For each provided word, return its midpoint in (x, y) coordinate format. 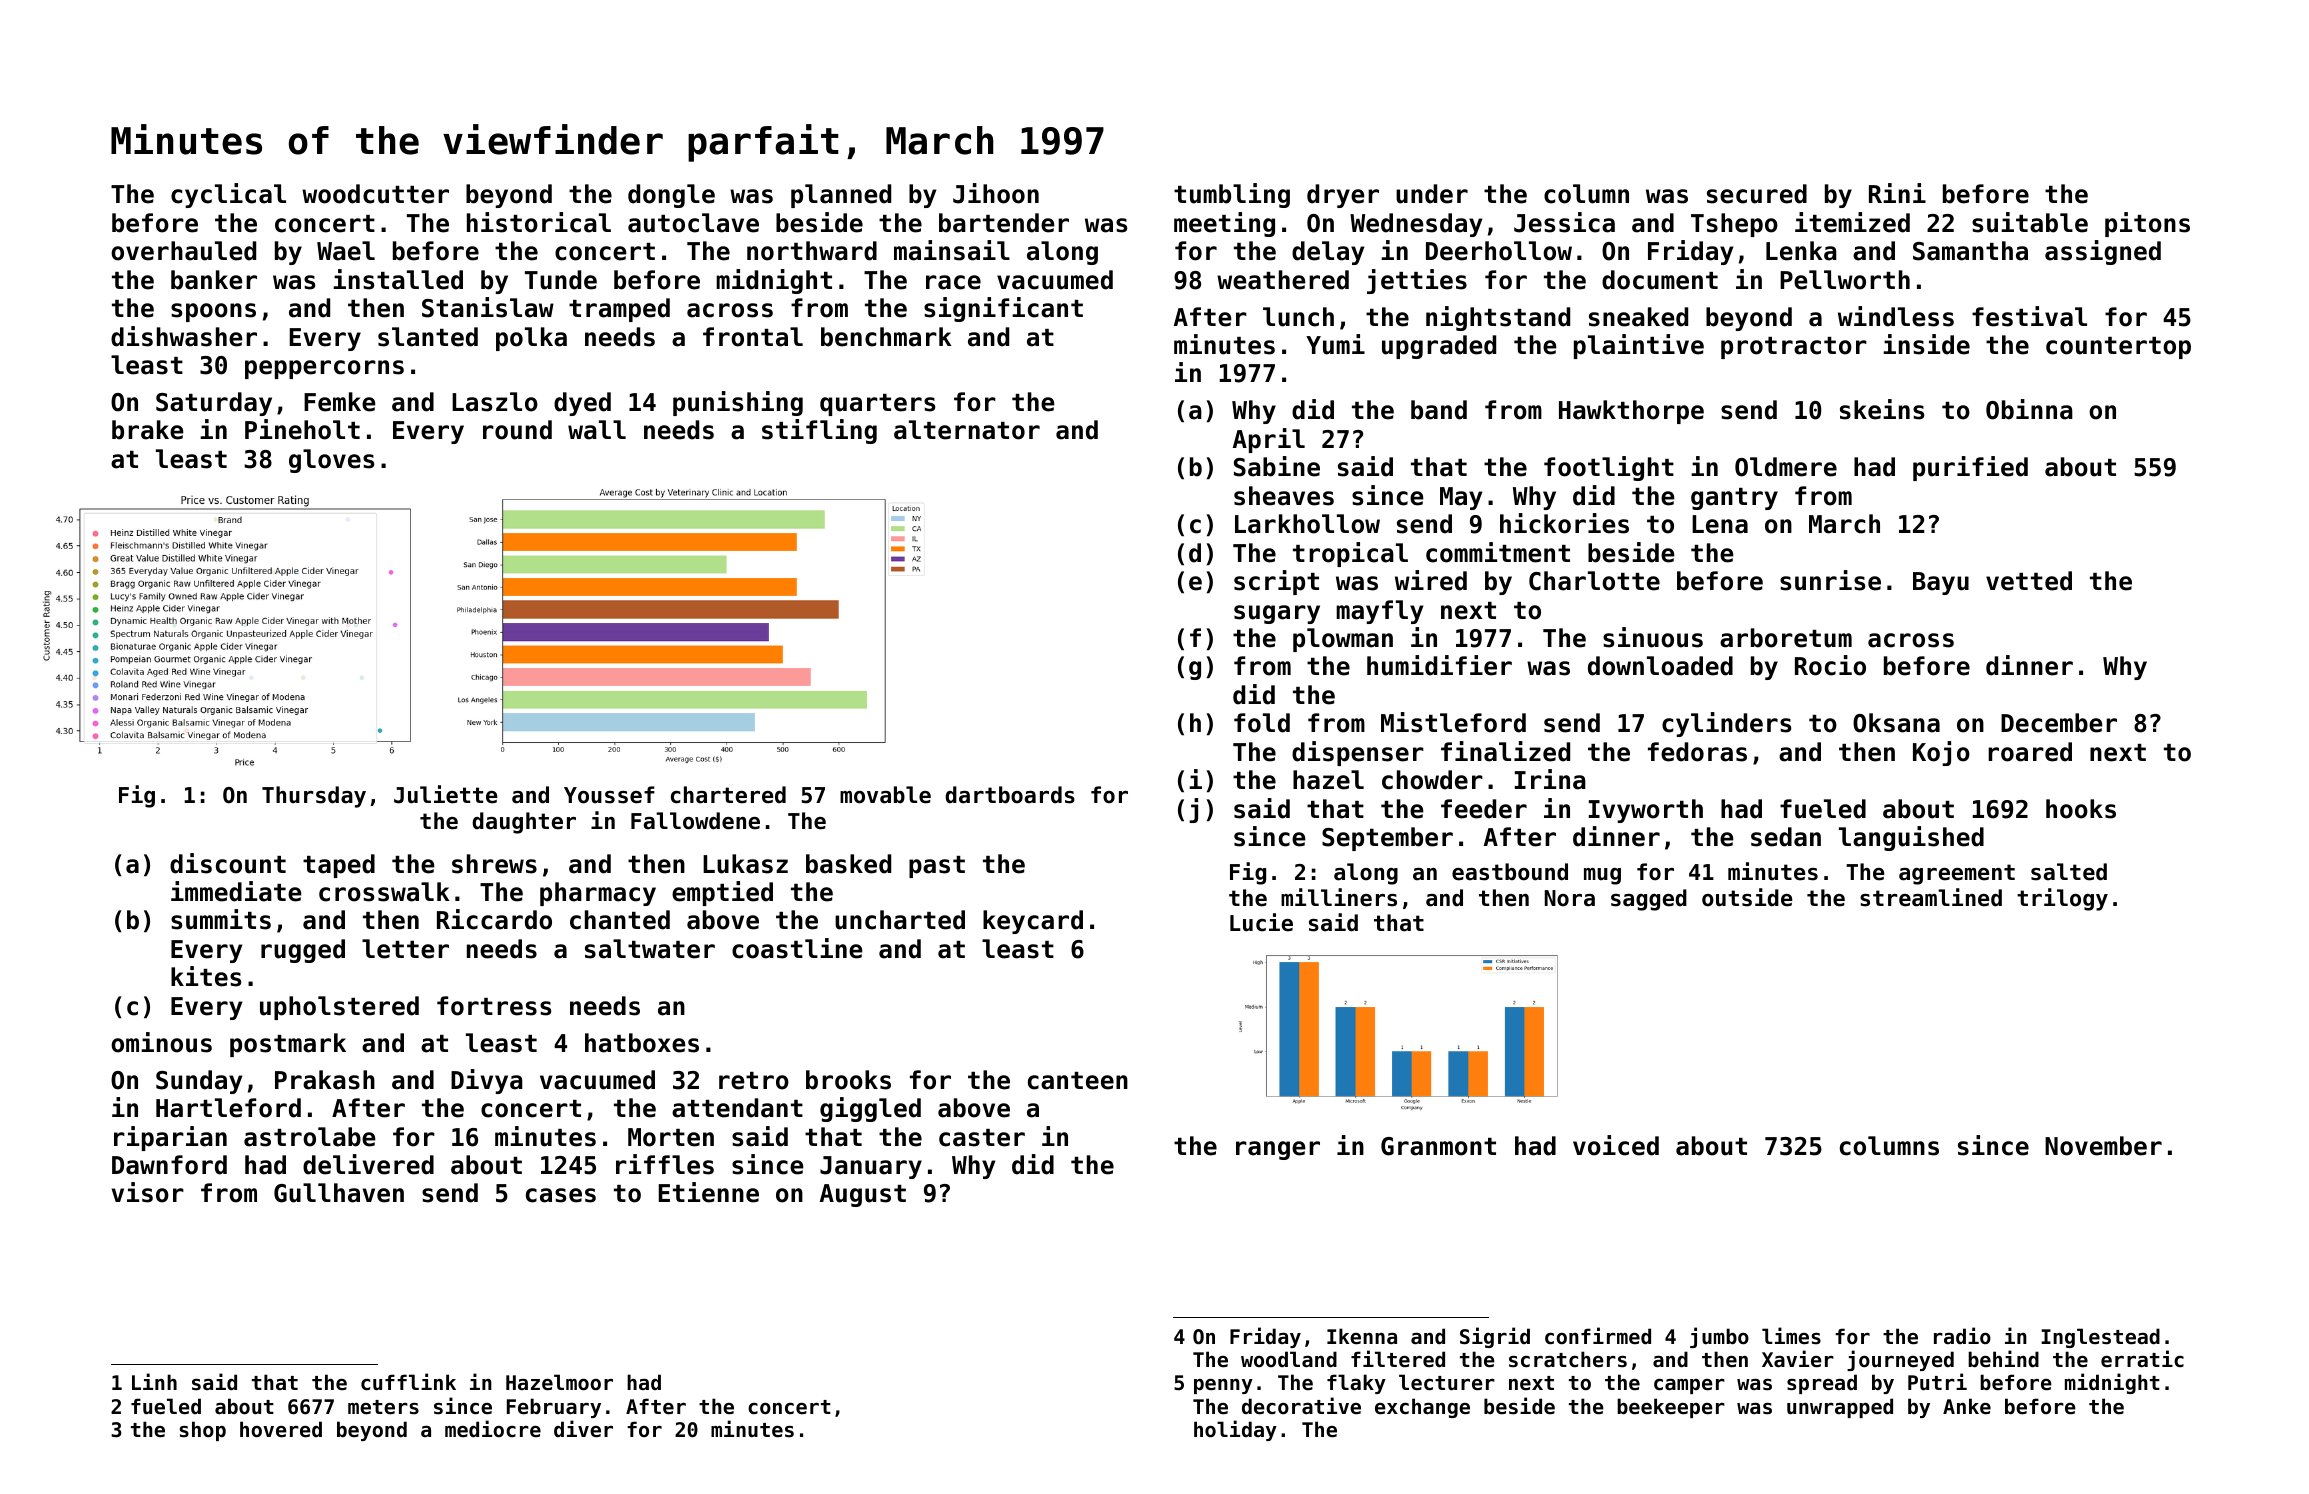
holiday (1235, 1430)
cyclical (228, 195)
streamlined (1931, 897)
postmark (288, 1045)
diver (583, 1429)
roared (2030, 752)
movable (885, 795)
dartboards (1010, 795)
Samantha (1970, 251)
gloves (331, 461)
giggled (870, 1109)
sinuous (1653, 637)
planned (841, 196)
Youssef (609, 795)
